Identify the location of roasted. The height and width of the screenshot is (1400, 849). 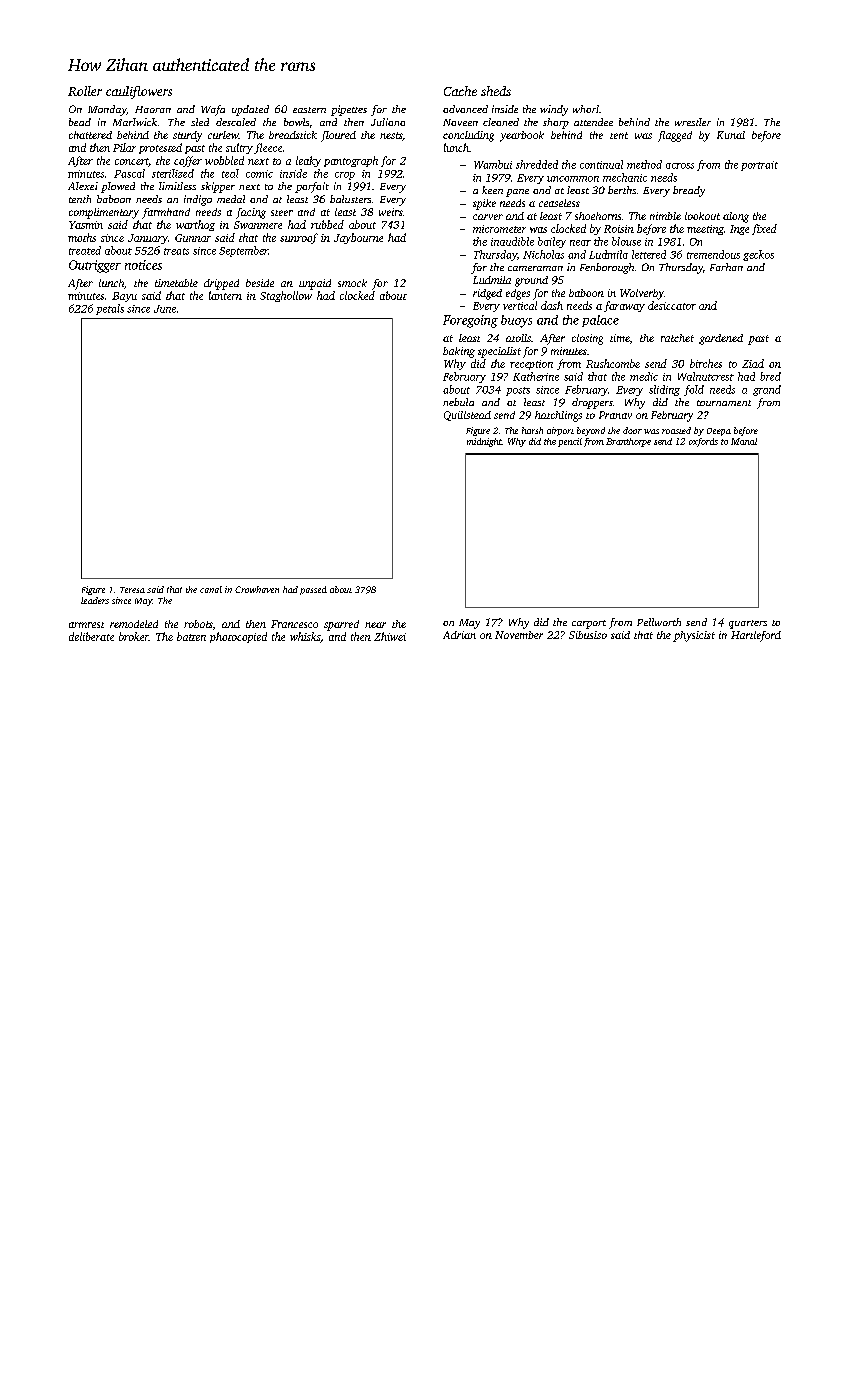
(676, 430).
